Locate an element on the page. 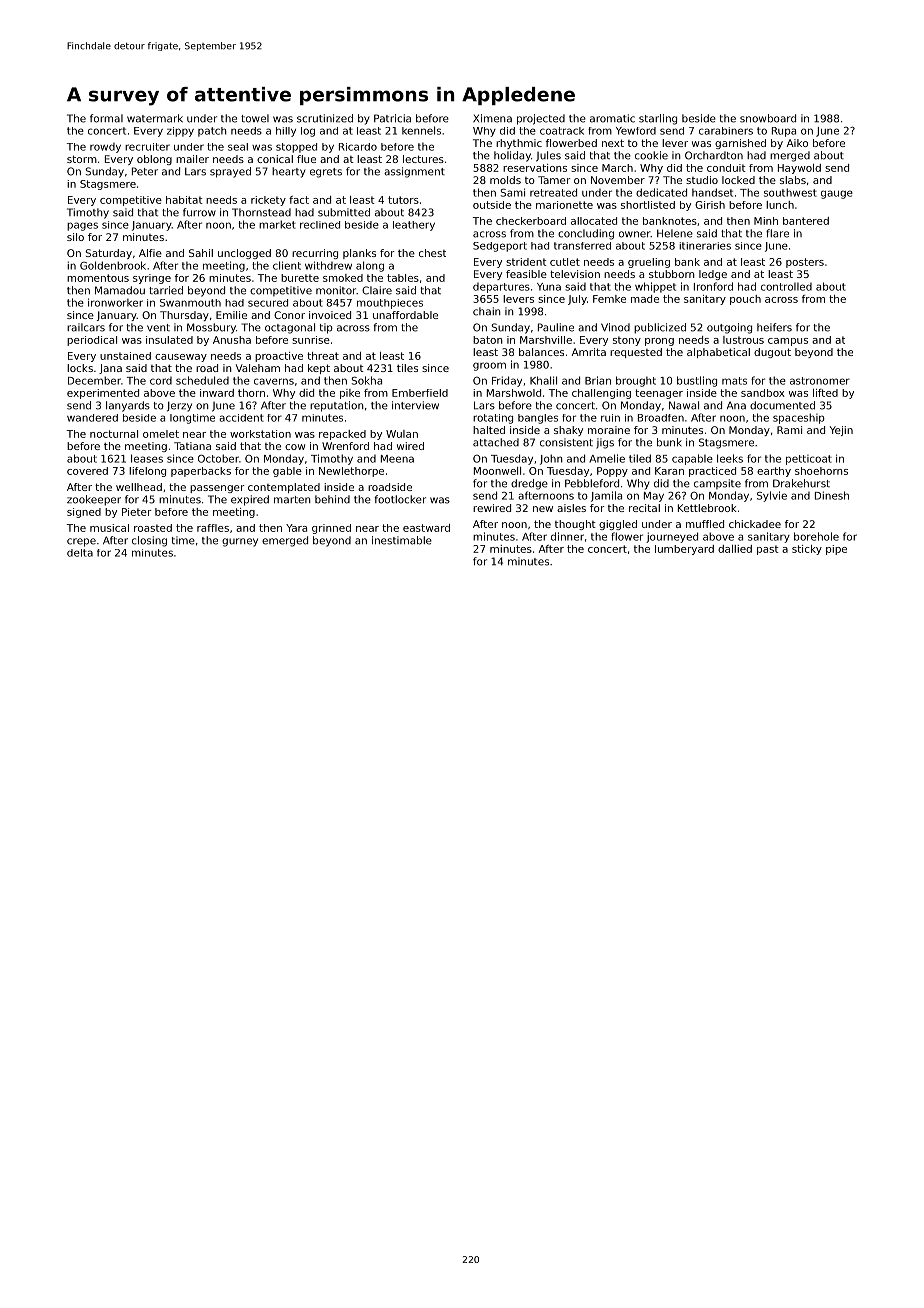 The image size is (924, 1308). alphabetical is located at coordinates (718, 353).
